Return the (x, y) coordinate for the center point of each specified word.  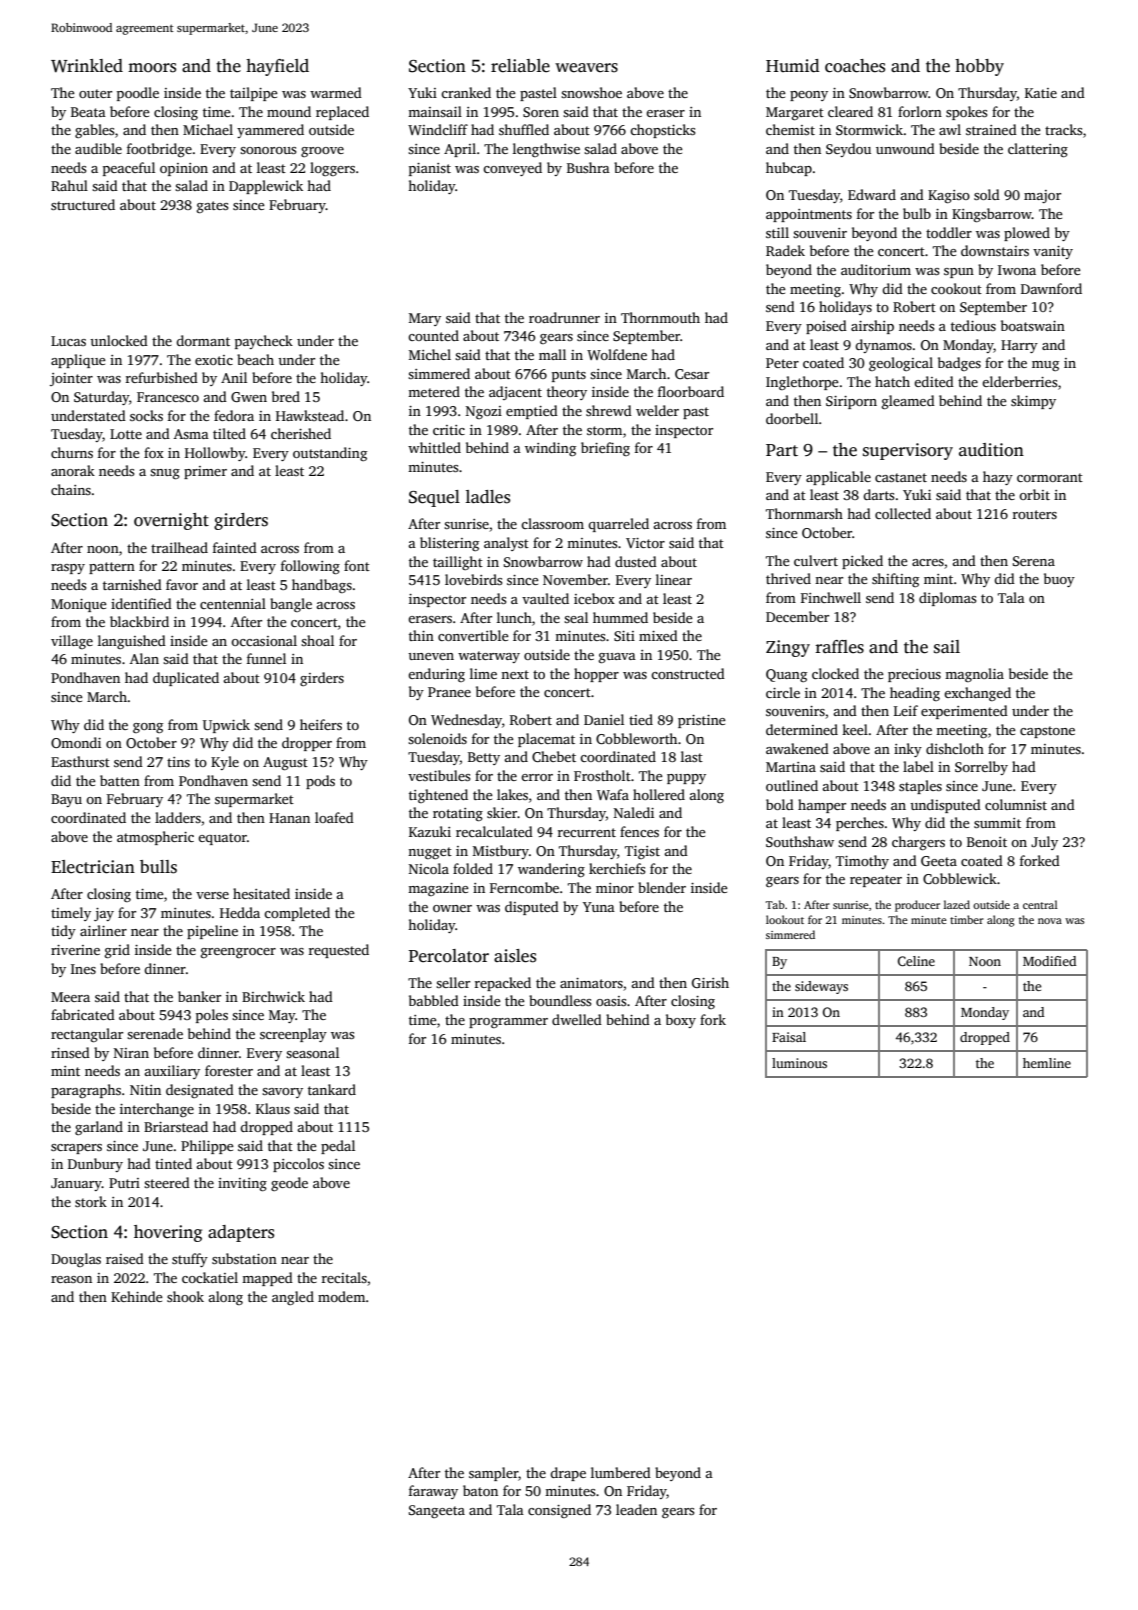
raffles (840, 647)
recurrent (587, 832)
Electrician (93, 867)
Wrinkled (87, 66)
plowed (1027, 234)
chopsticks (662, 131)
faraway (433, 1492)
